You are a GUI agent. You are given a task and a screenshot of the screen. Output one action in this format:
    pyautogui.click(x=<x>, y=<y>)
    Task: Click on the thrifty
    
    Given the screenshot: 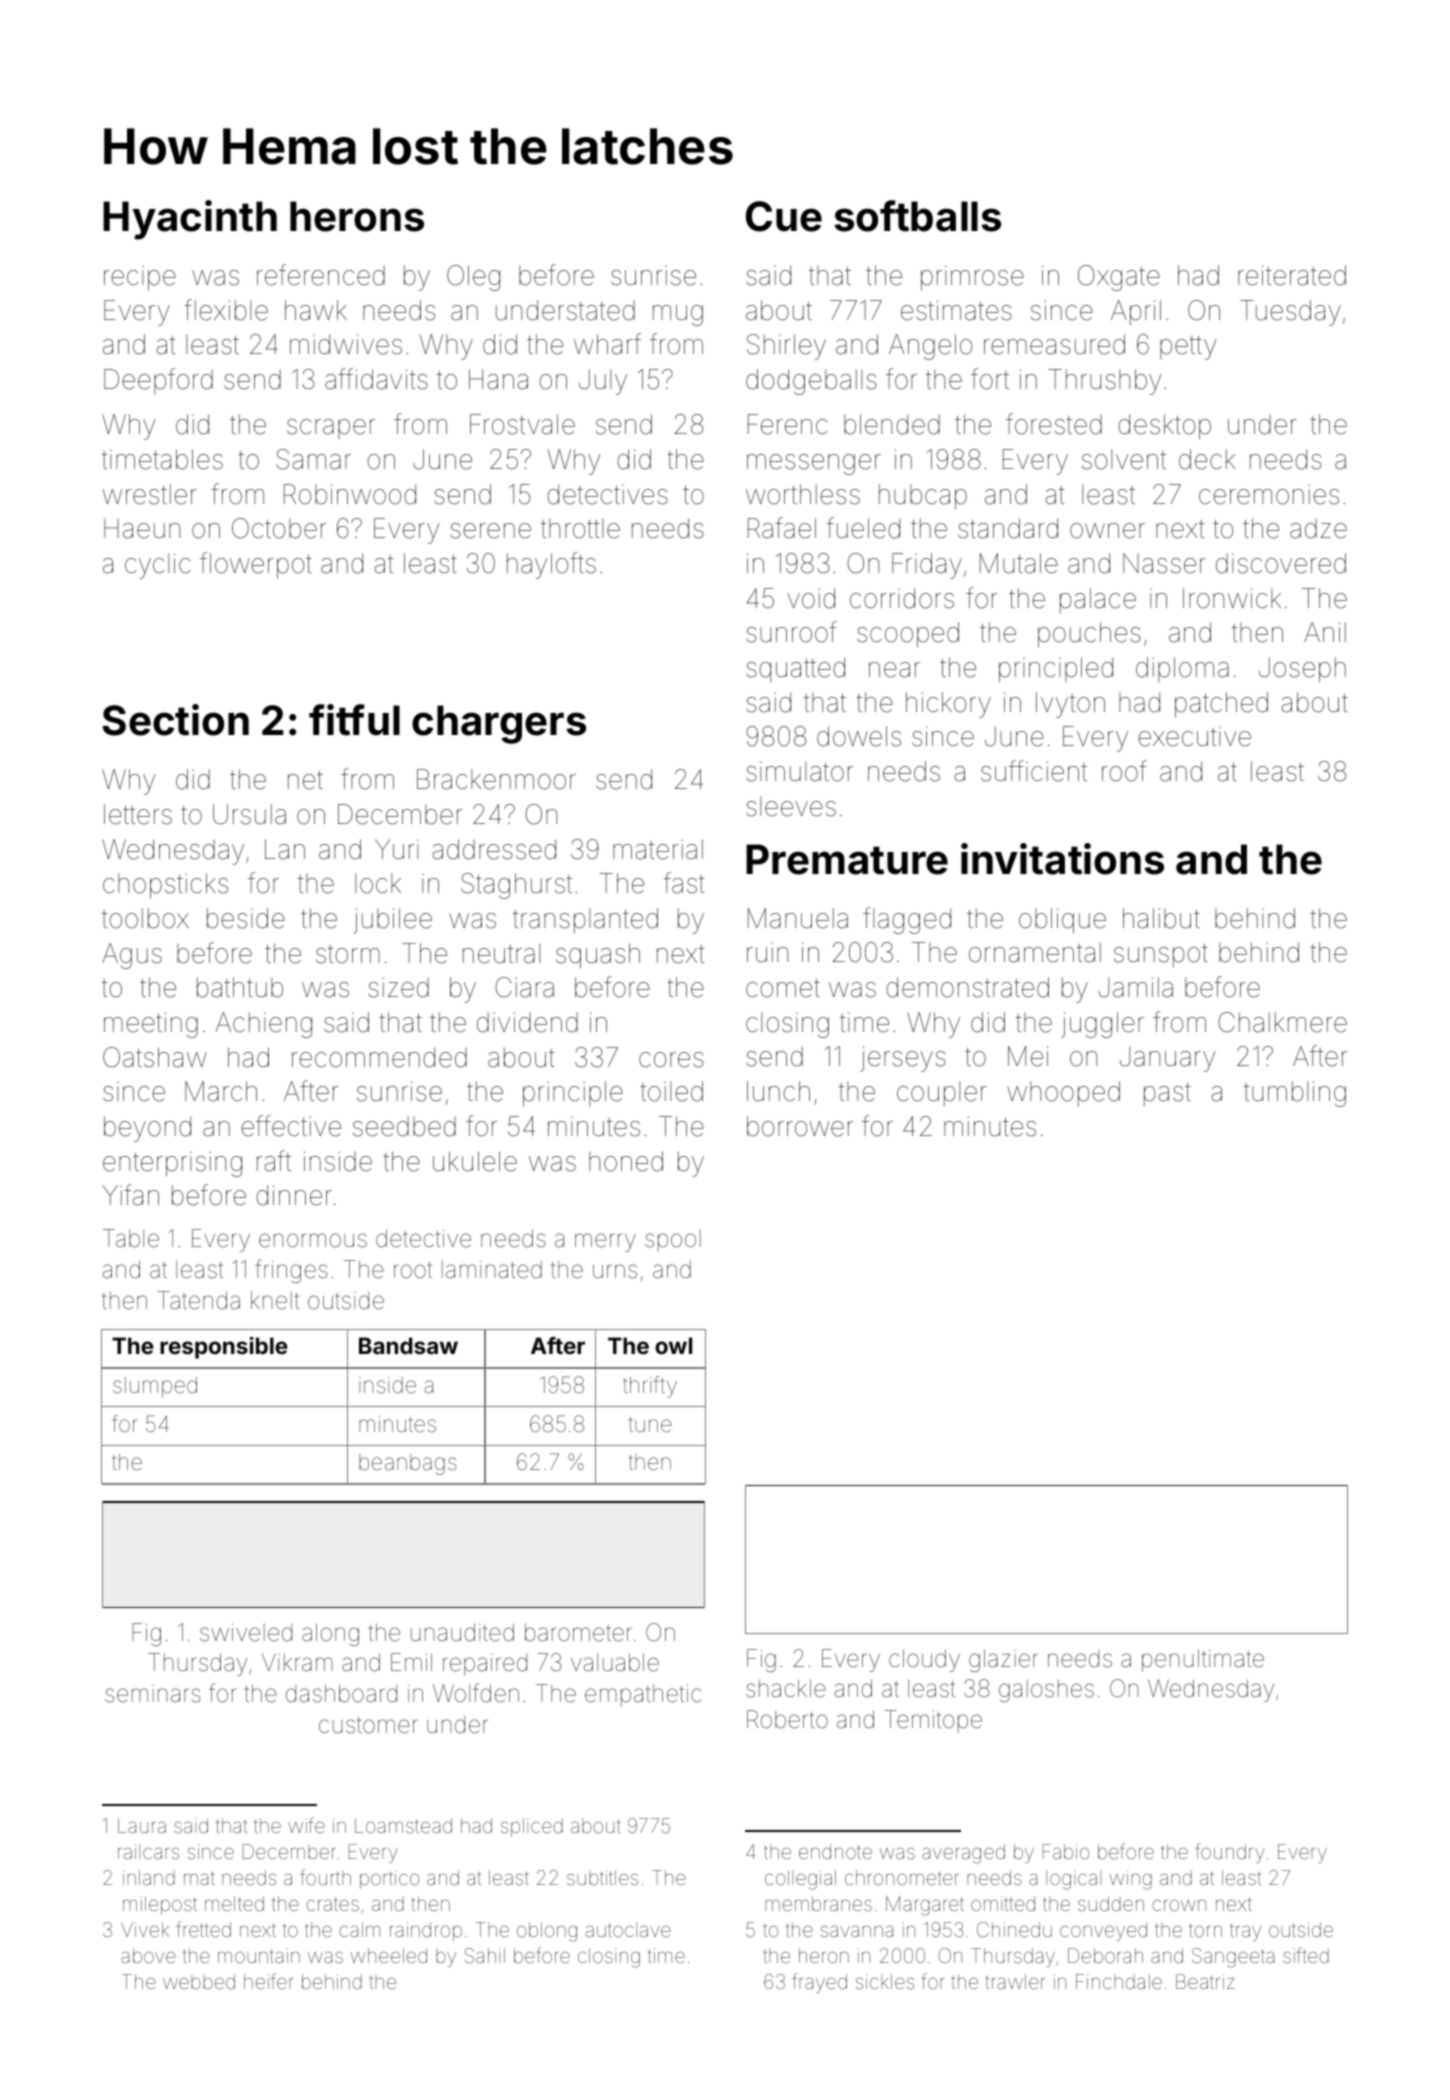 What is the action you would take?
    pyautogui.click(x=650, y=1387)
